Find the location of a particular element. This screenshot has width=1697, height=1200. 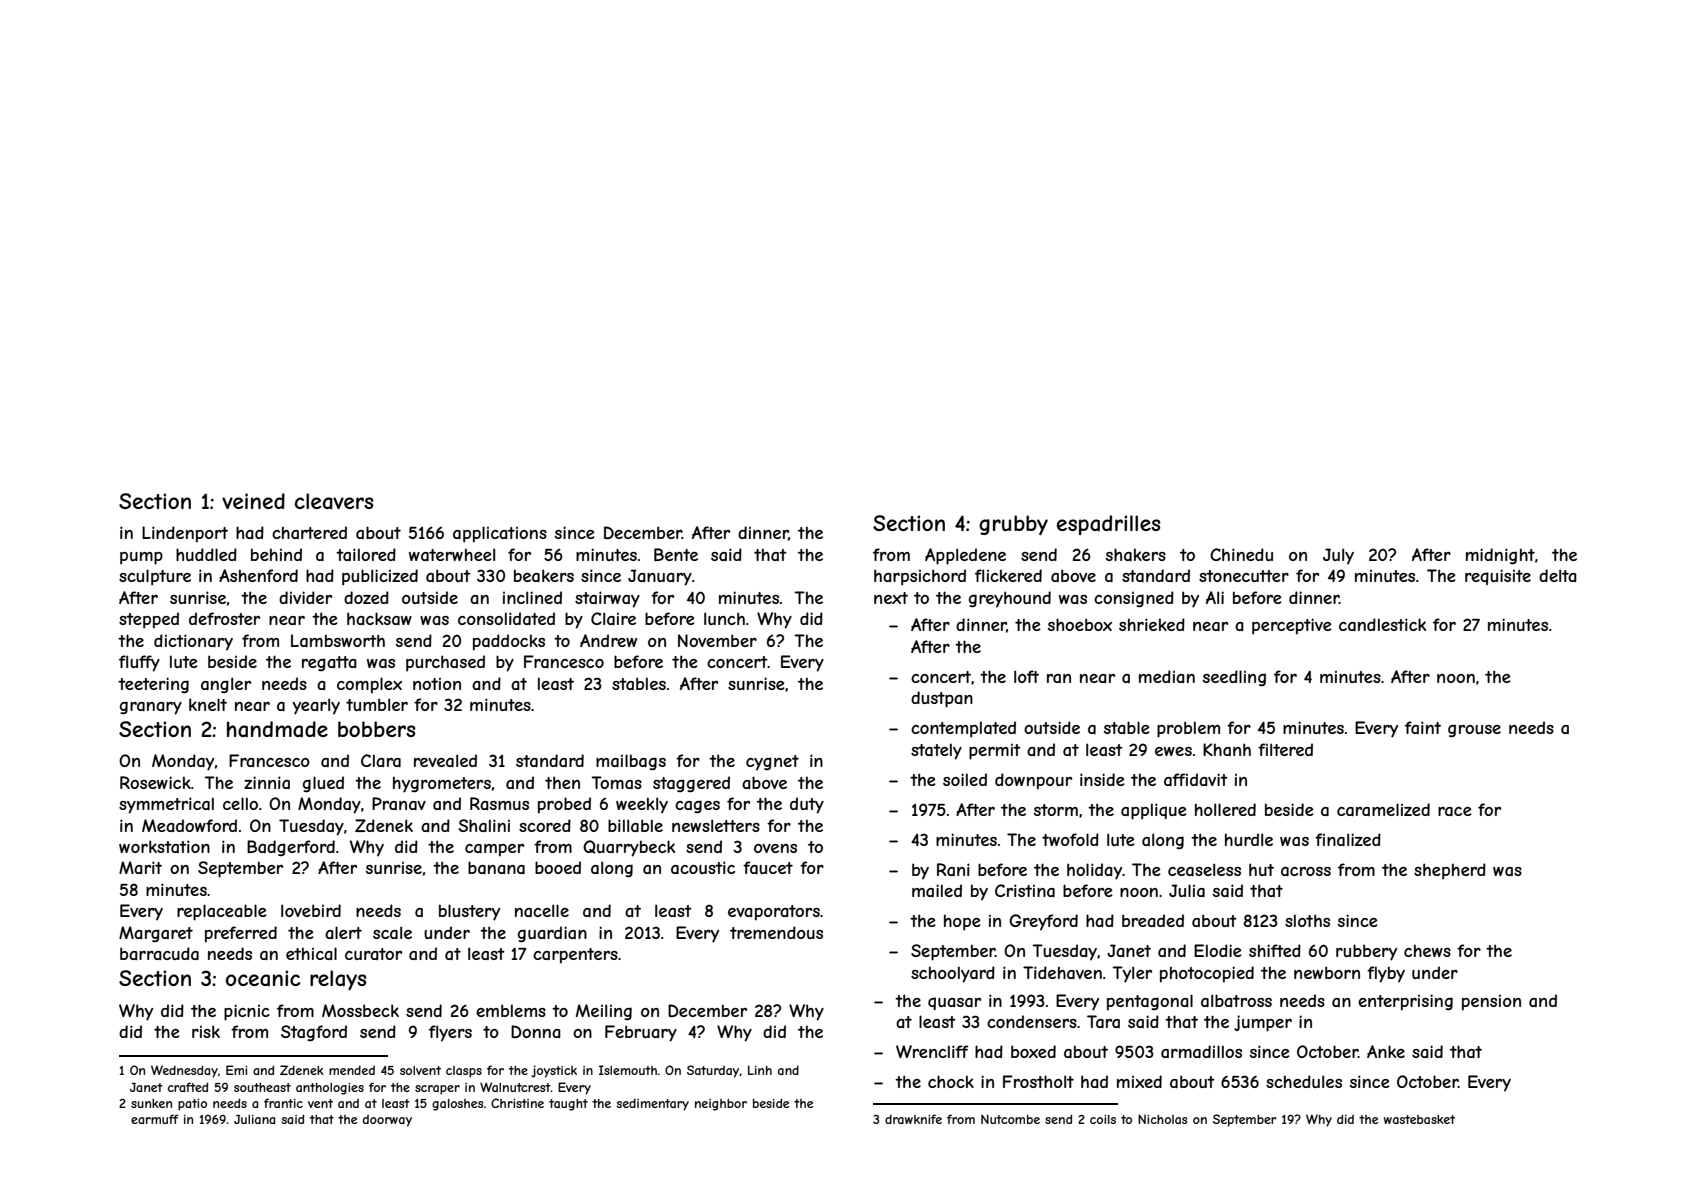

drawknife is located at coordinates (913, 1119).
